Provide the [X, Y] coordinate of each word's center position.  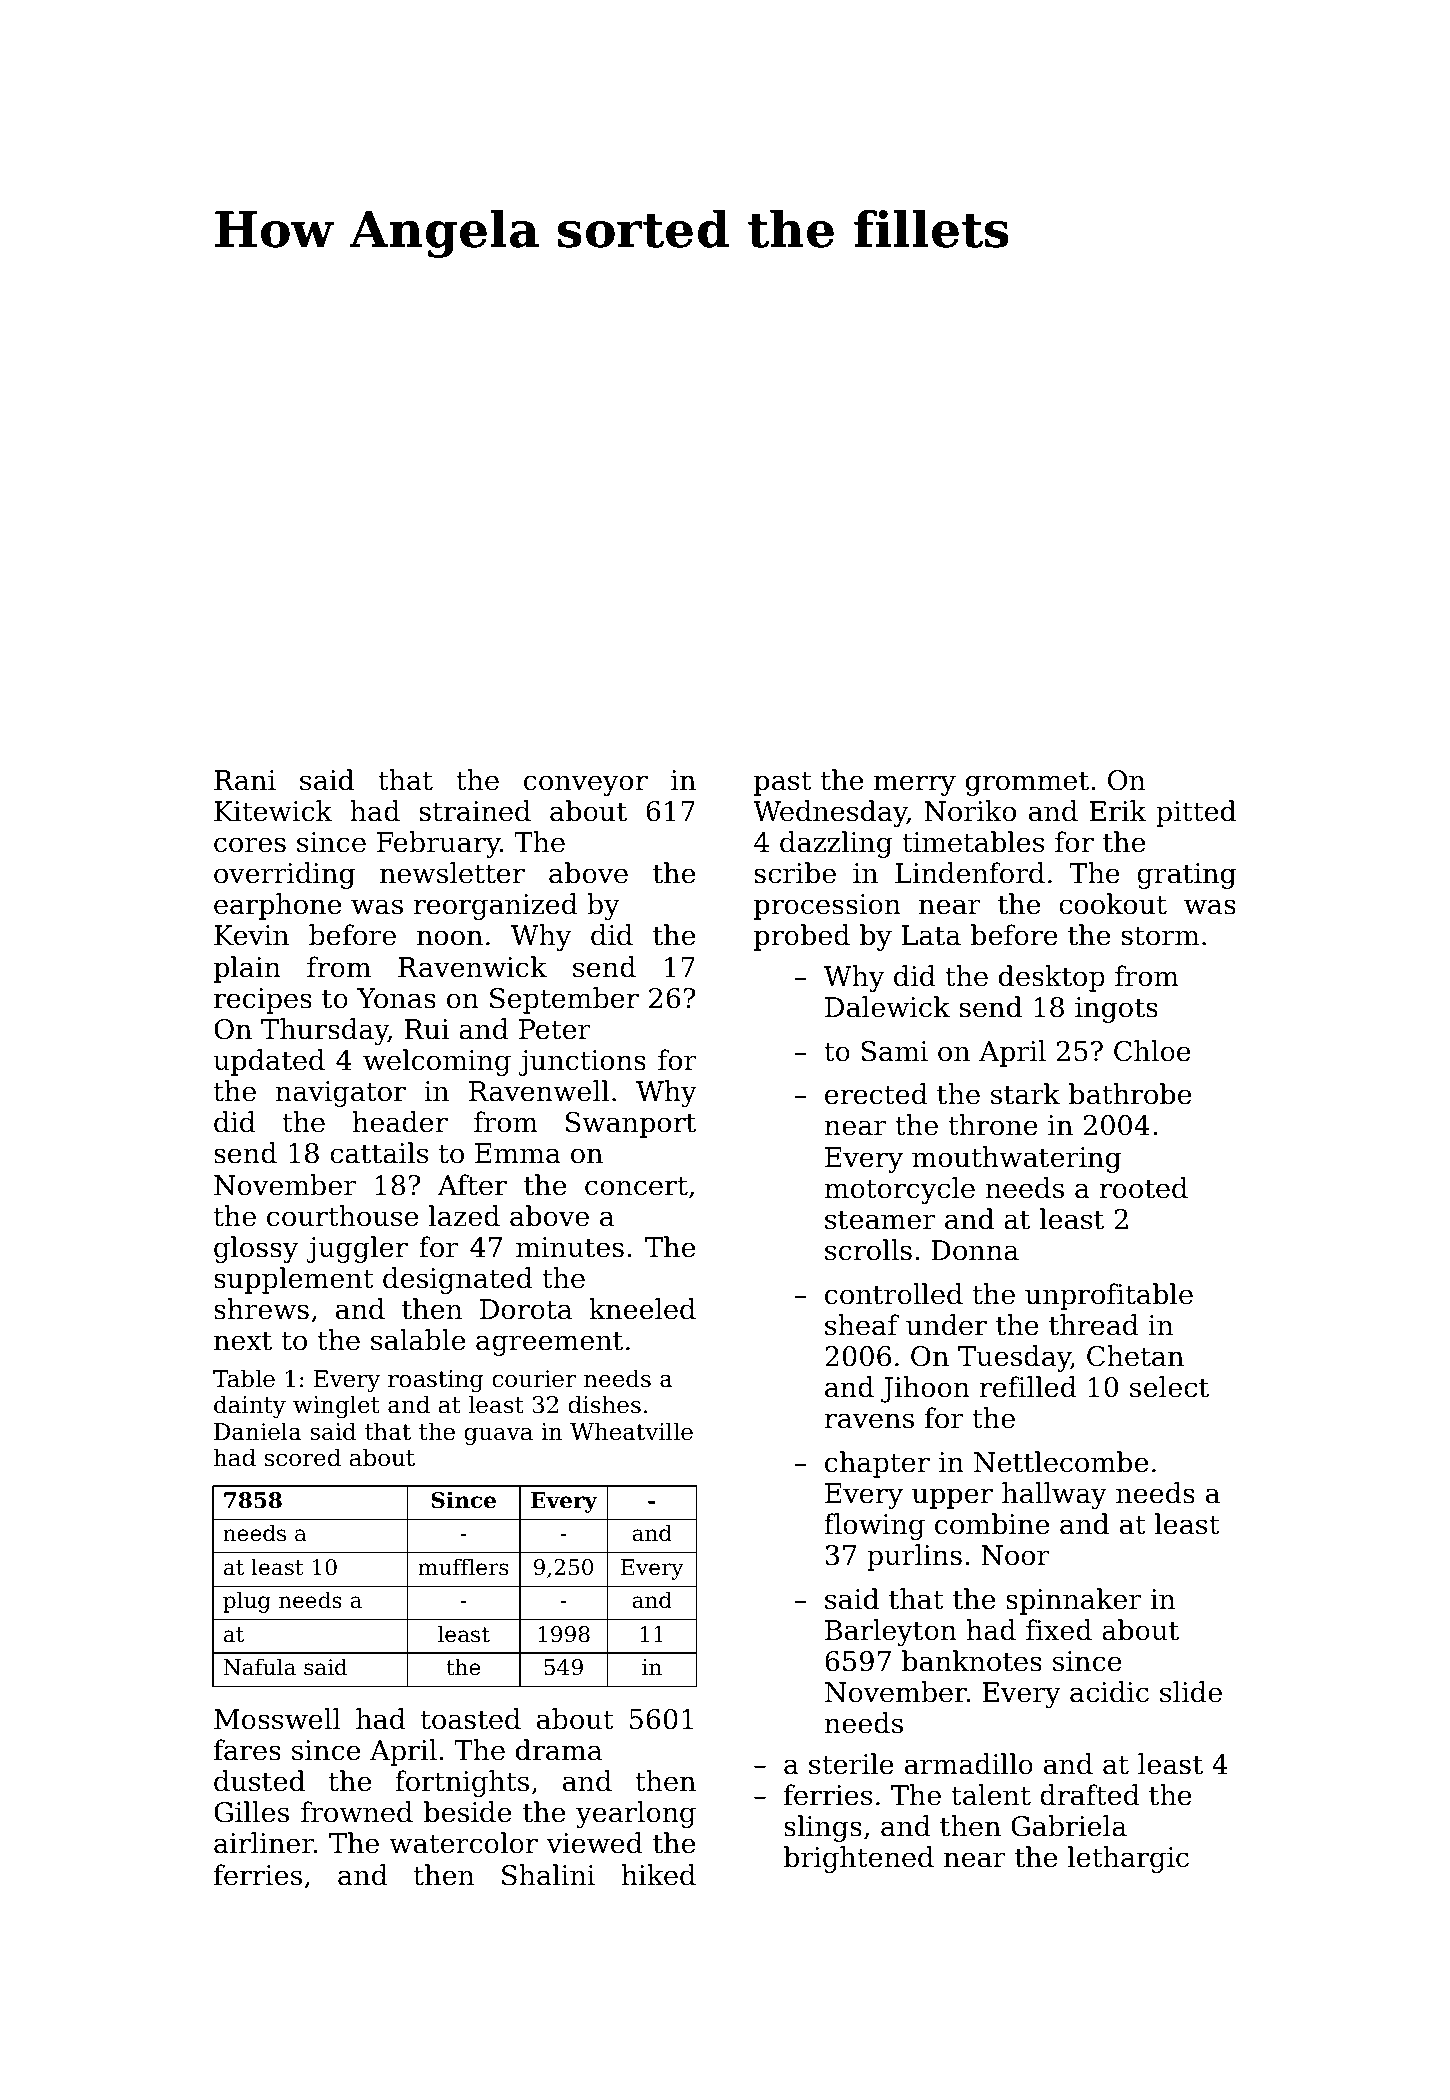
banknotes [972, 1661]
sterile [851, 1764]
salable [418, 1340]
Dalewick [887, 1007]
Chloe [1152, 1051]
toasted [471, 1719]
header [400, 1122]
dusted [259, 1781]
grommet [1027, 783]
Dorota [526, 1309]
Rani [245, 780]
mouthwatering [1016, 1159]
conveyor [586, 785]
